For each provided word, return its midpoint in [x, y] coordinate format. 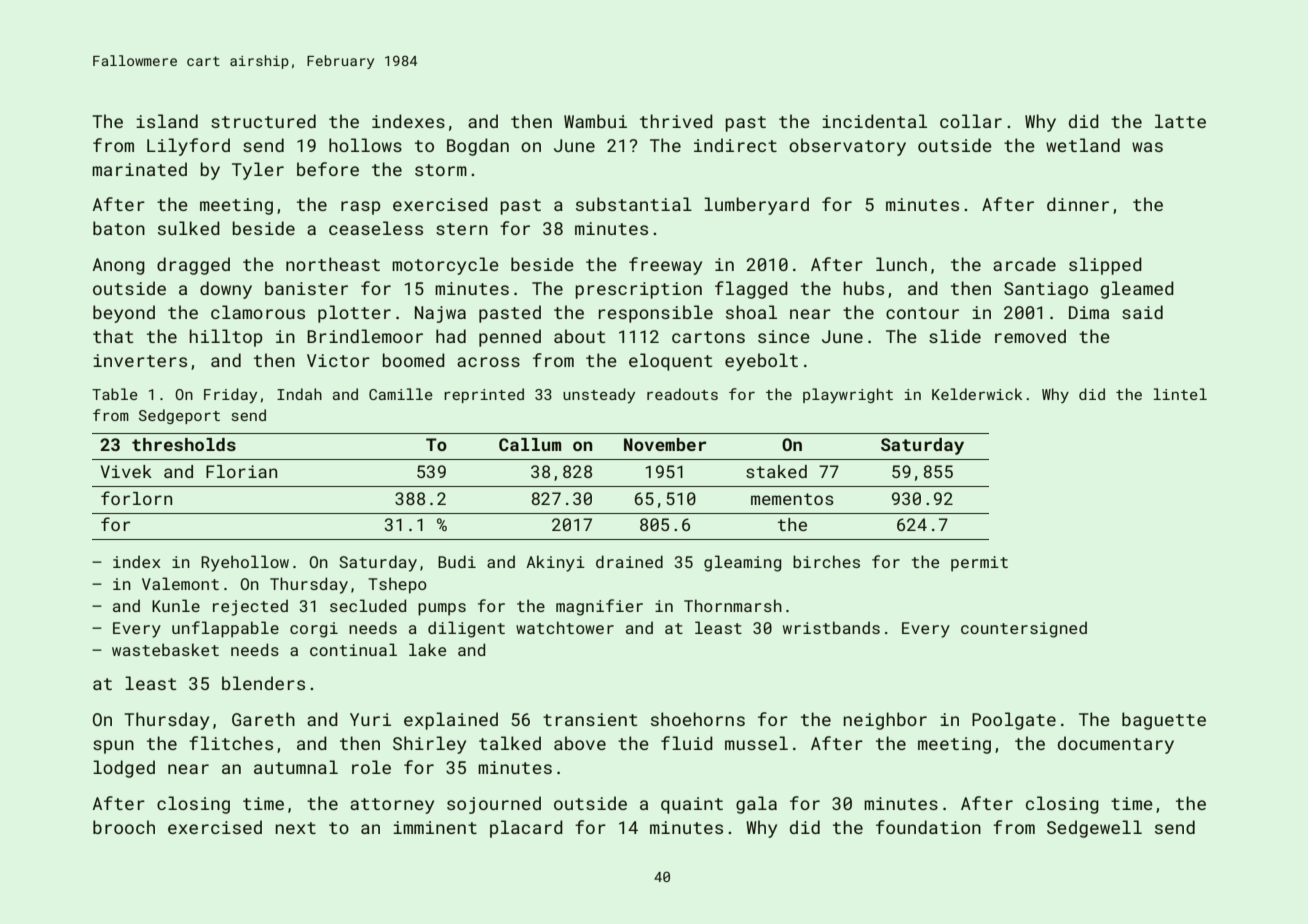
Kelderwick [977, 394]
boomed [414, 360]
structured [263, 121]
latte [1180, 121]
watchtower [565, 627]
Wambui [595, 121]
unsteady [599, 396]
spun [113, 747]
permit [979, 564]
